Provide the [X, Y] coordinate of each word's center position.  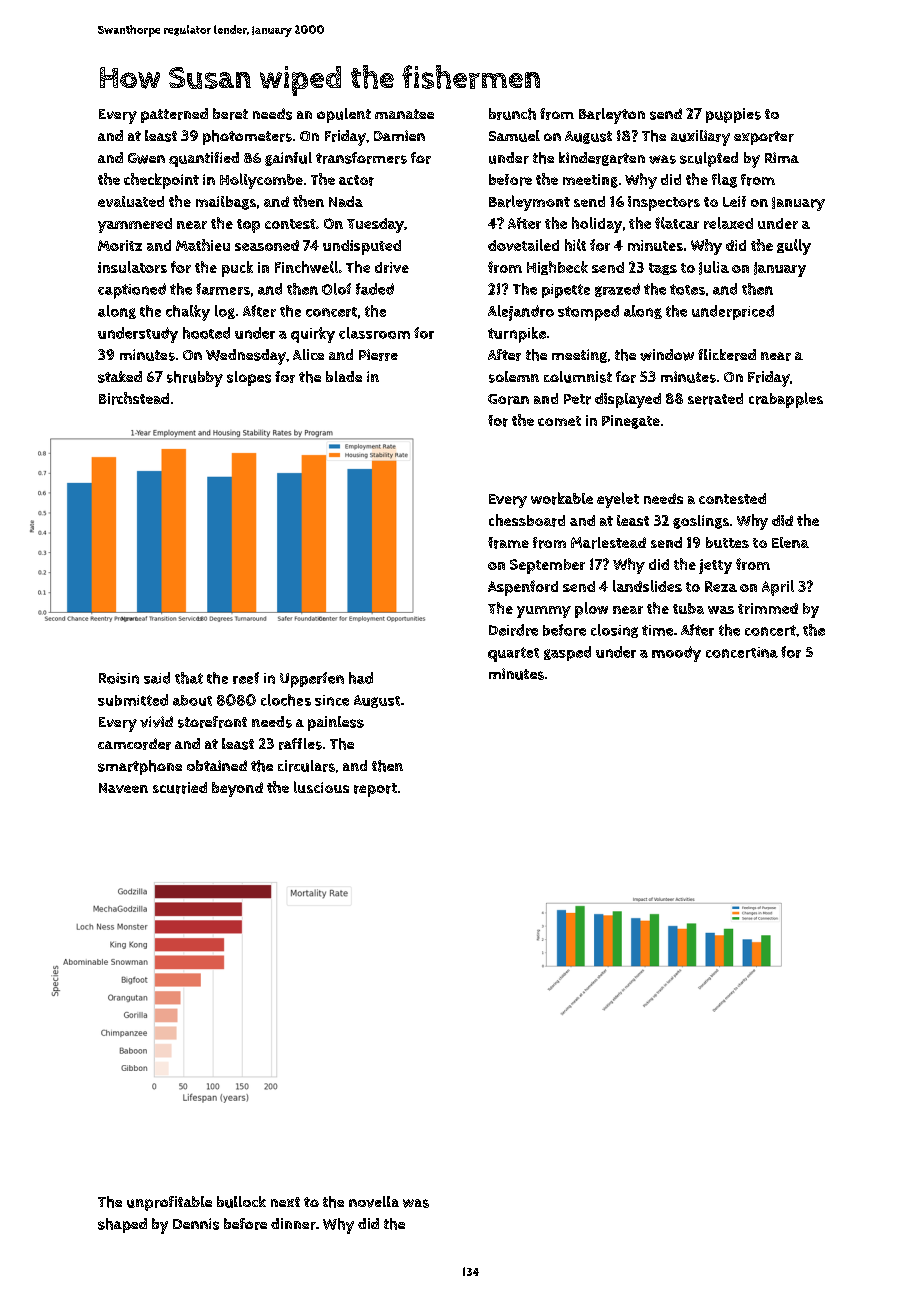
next [285, 1202]
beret [230, 114]
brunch [512, 114]
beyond [237, 789]
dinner [293, 1224]
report [375, 790]
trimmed [768, 608]
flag [724, 180]
